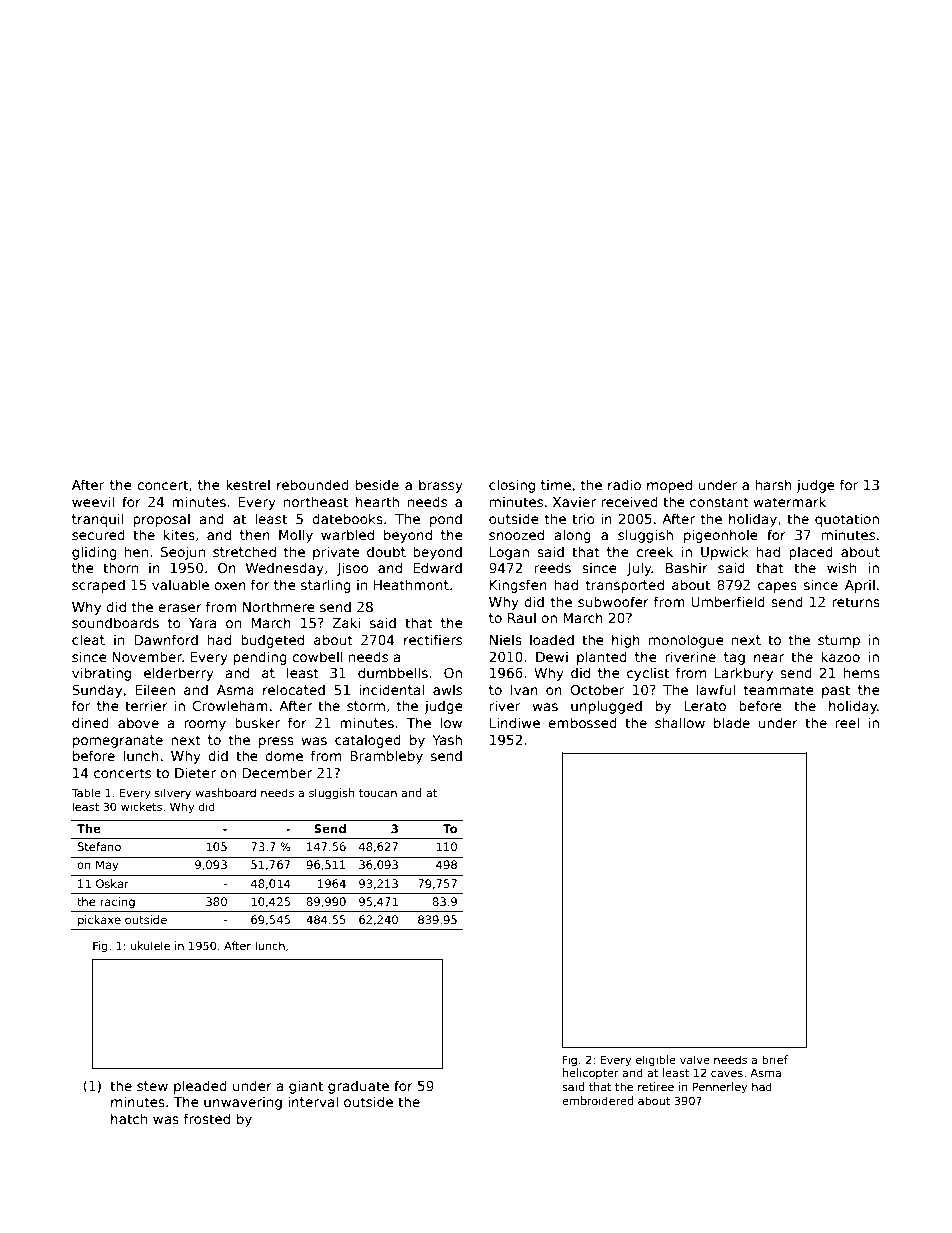  I want to click on Oskar, so click(112, 883).
